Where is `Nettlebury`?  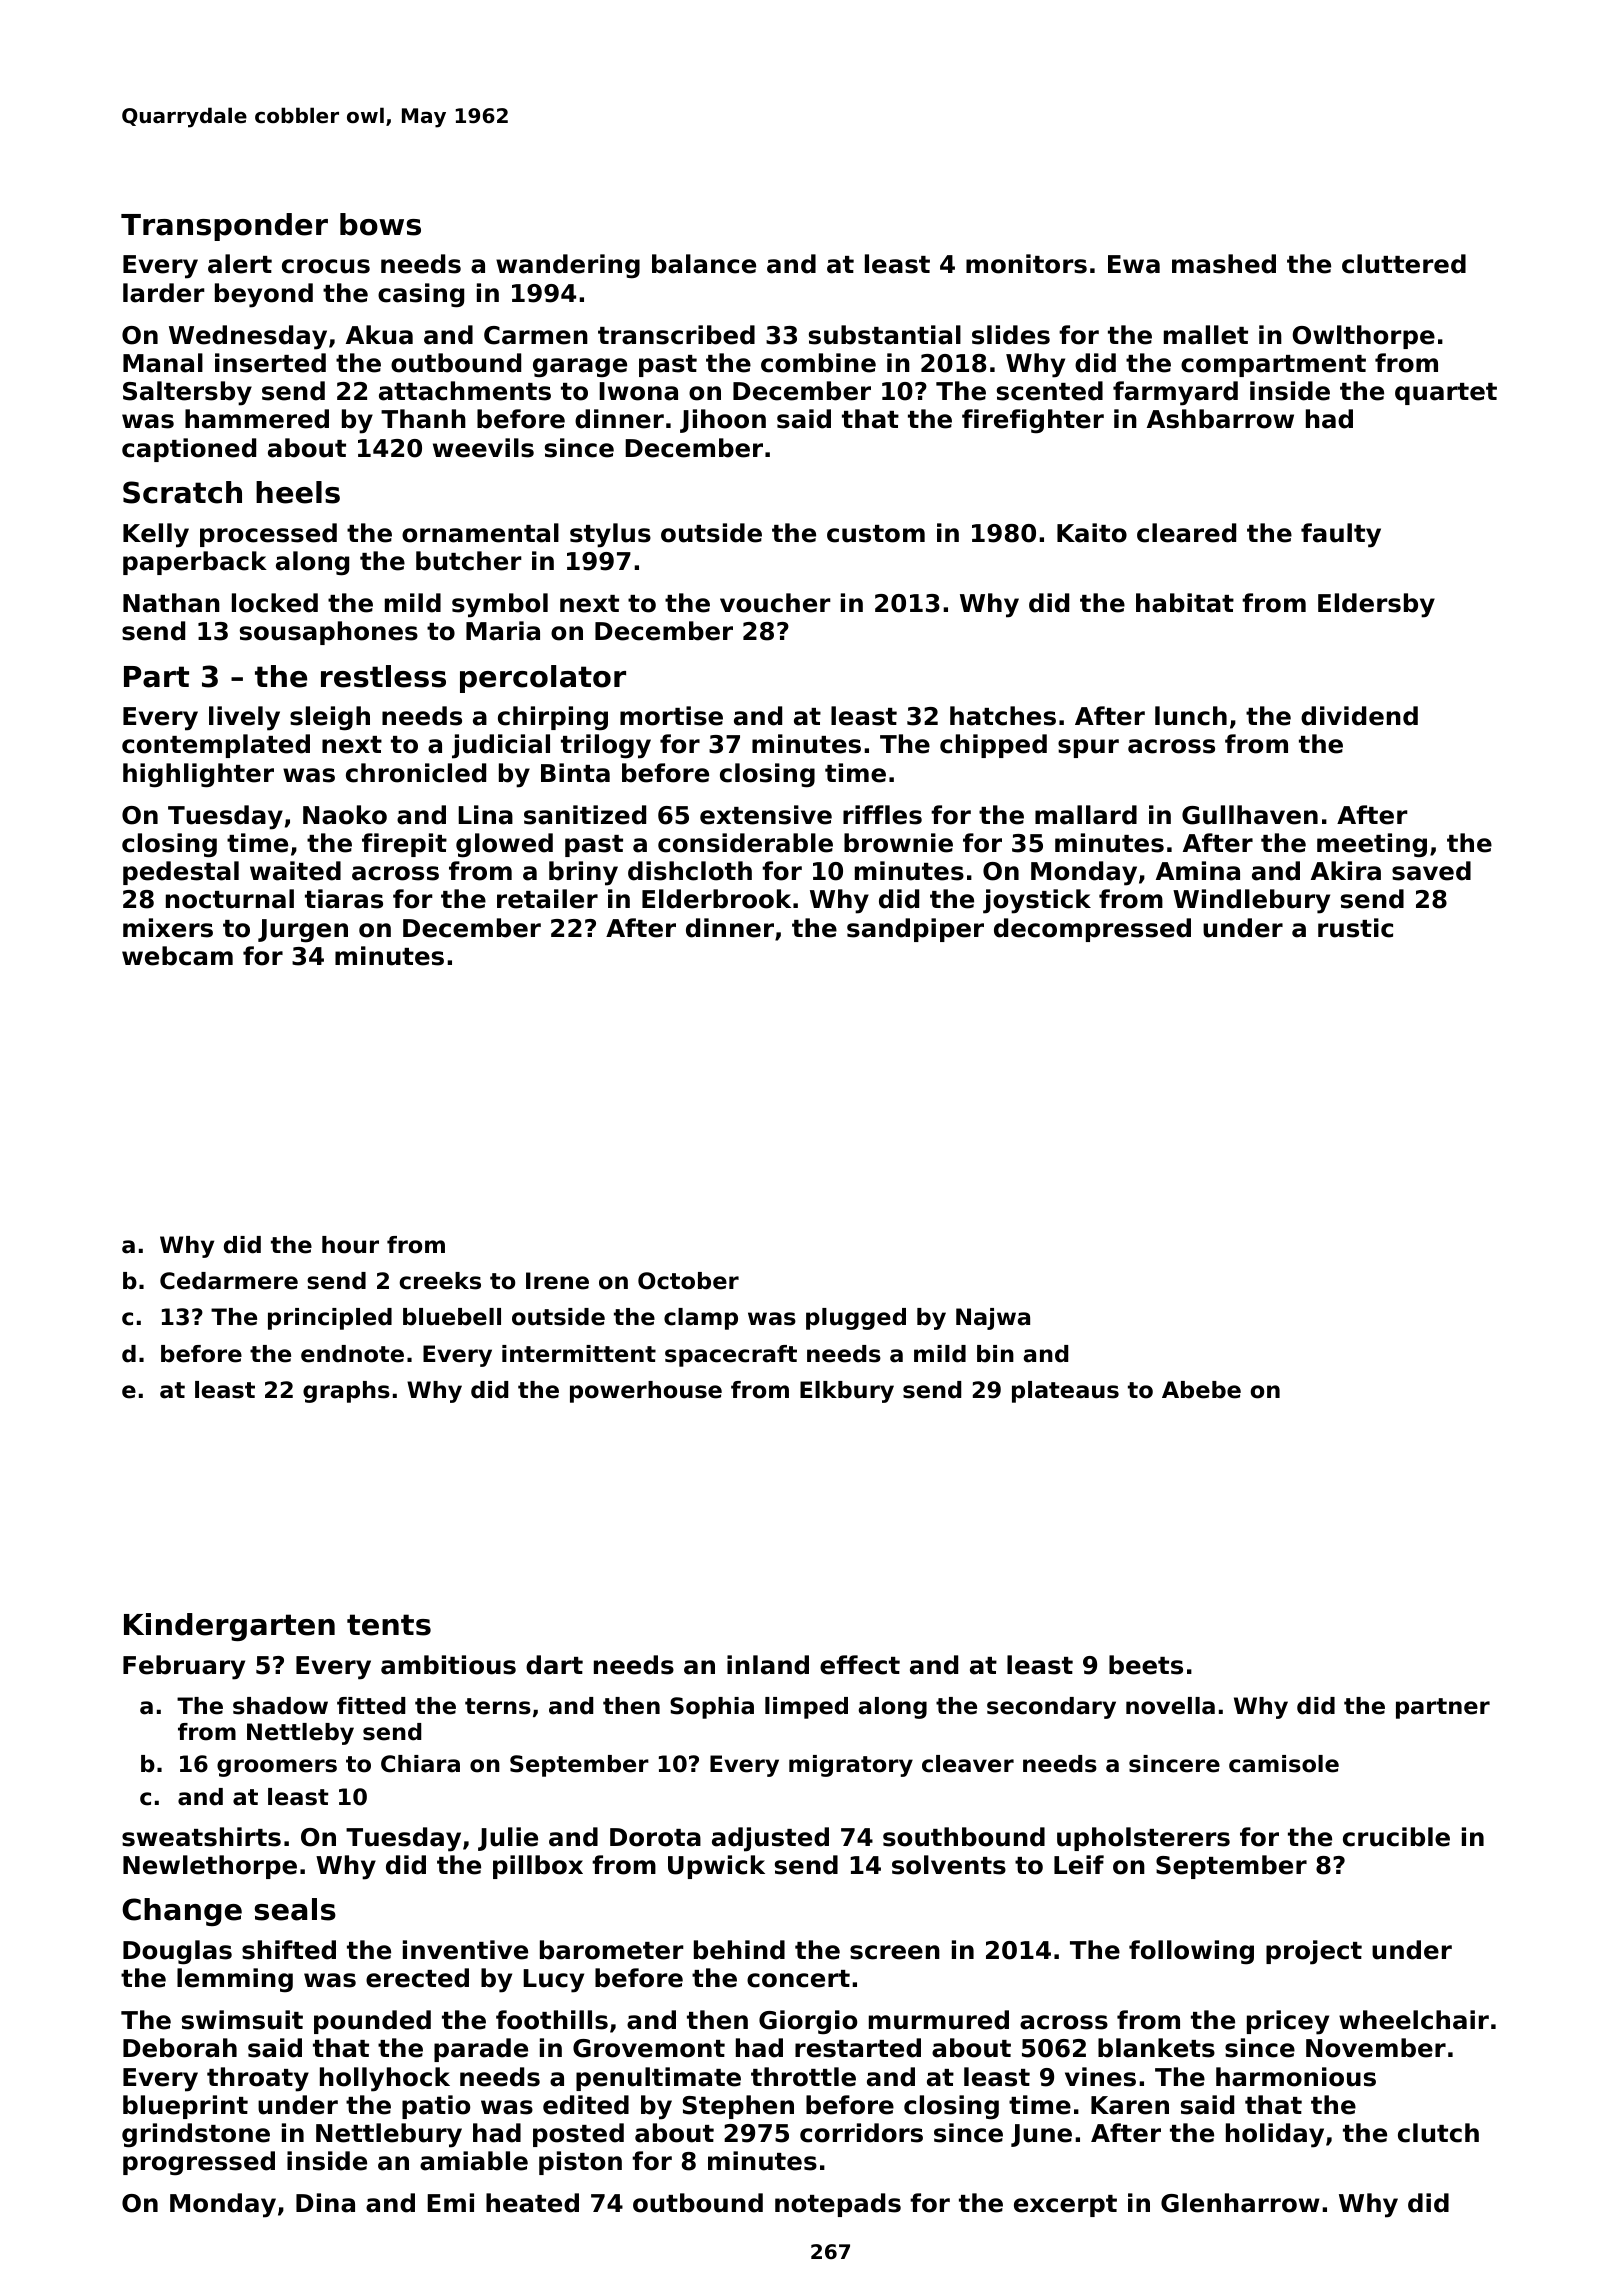
Nettlebury is located at coordinates (389, 2135).
